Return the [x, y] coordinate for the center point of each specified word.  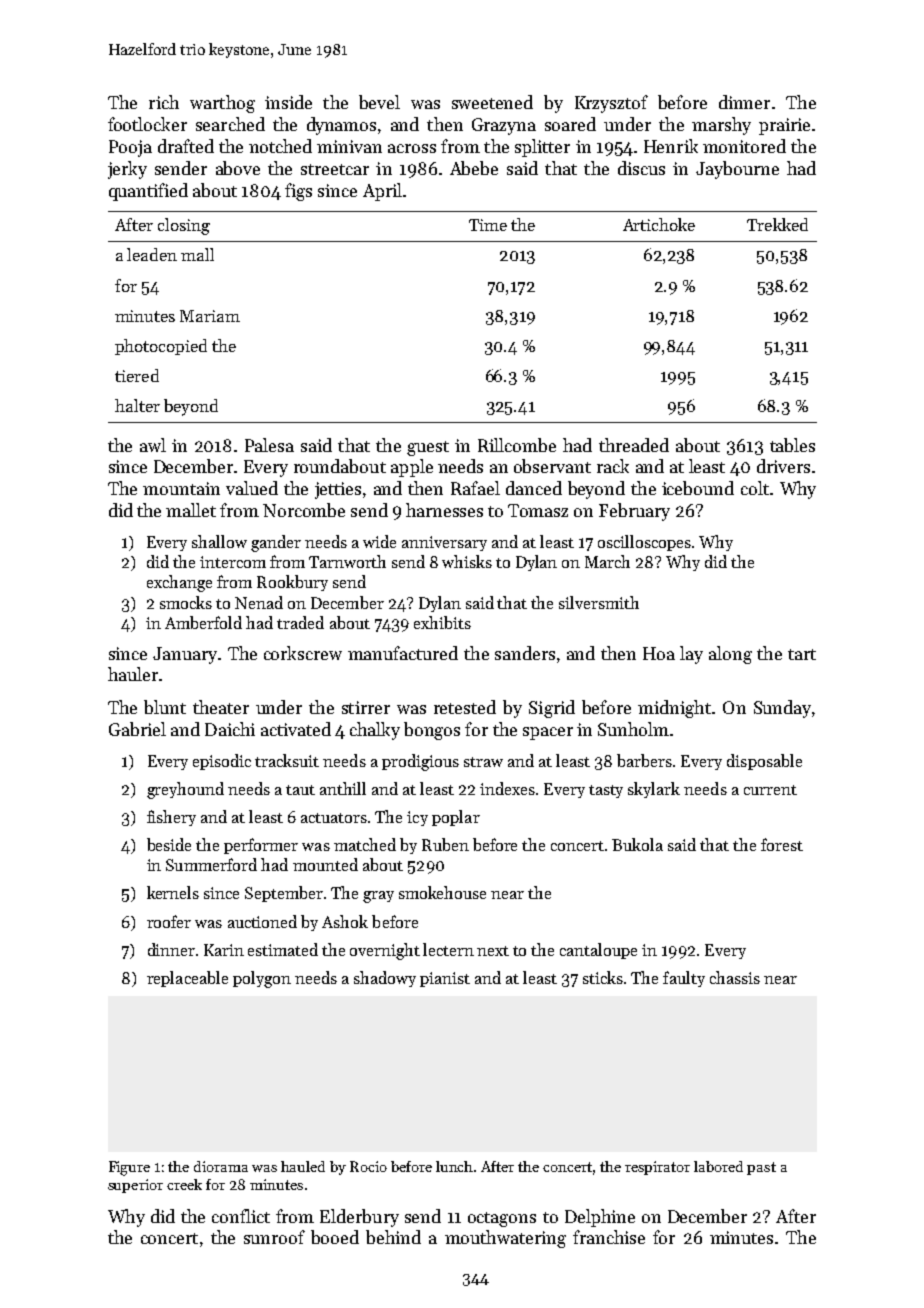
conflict [241, 1216]
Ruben [445, 844]
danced [534, 488]
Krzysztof [611, 104]
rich [164, 102]
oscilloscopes [644, 543]
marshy [721, 126]
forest [782, 844]
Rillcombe [517, 445]
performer [261, 846]
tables [792, 445]
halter [137, 405]
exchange [179, 583]
